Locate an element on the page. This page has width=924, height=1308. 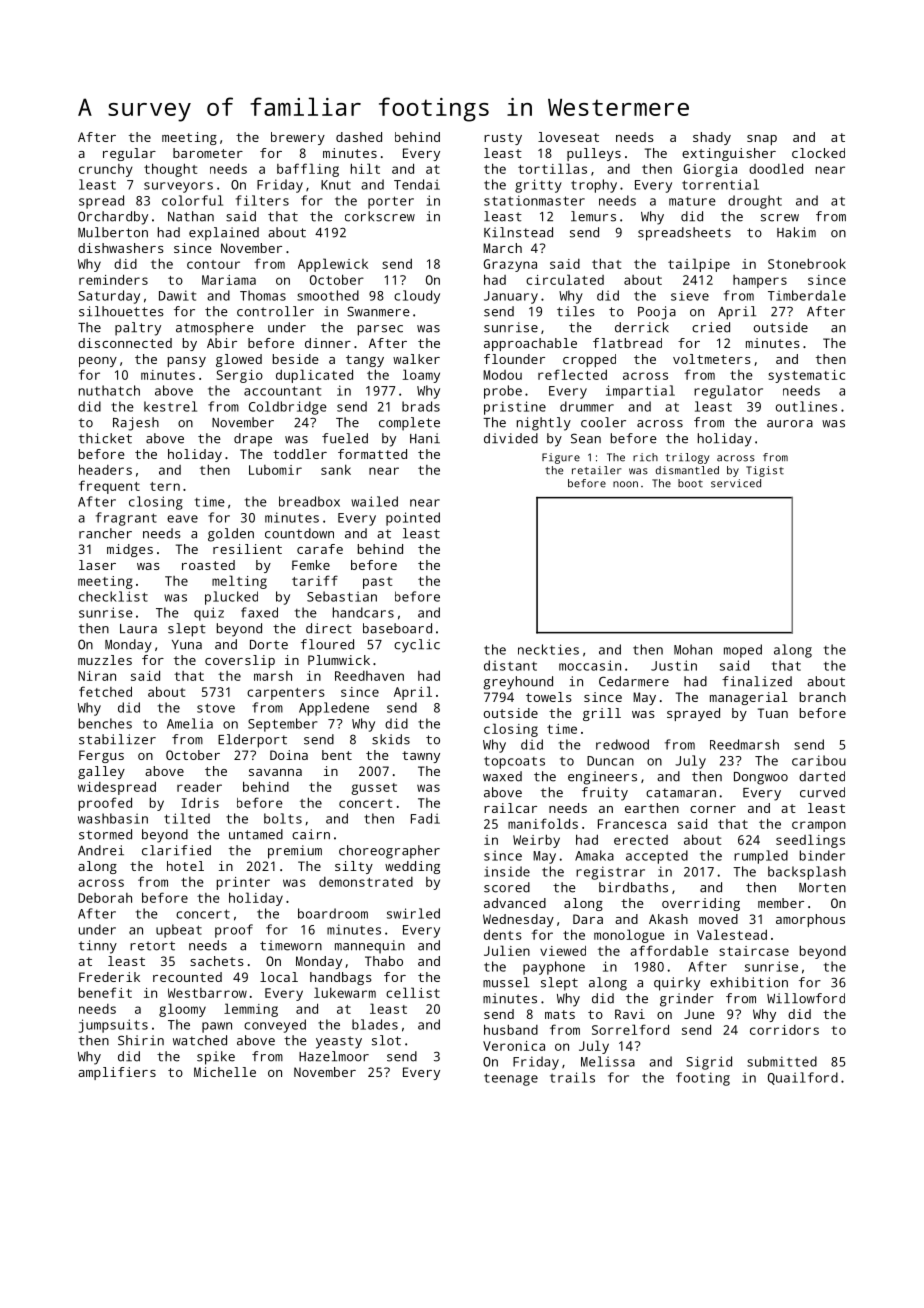
reflected is located at coordinates (572, 374).
